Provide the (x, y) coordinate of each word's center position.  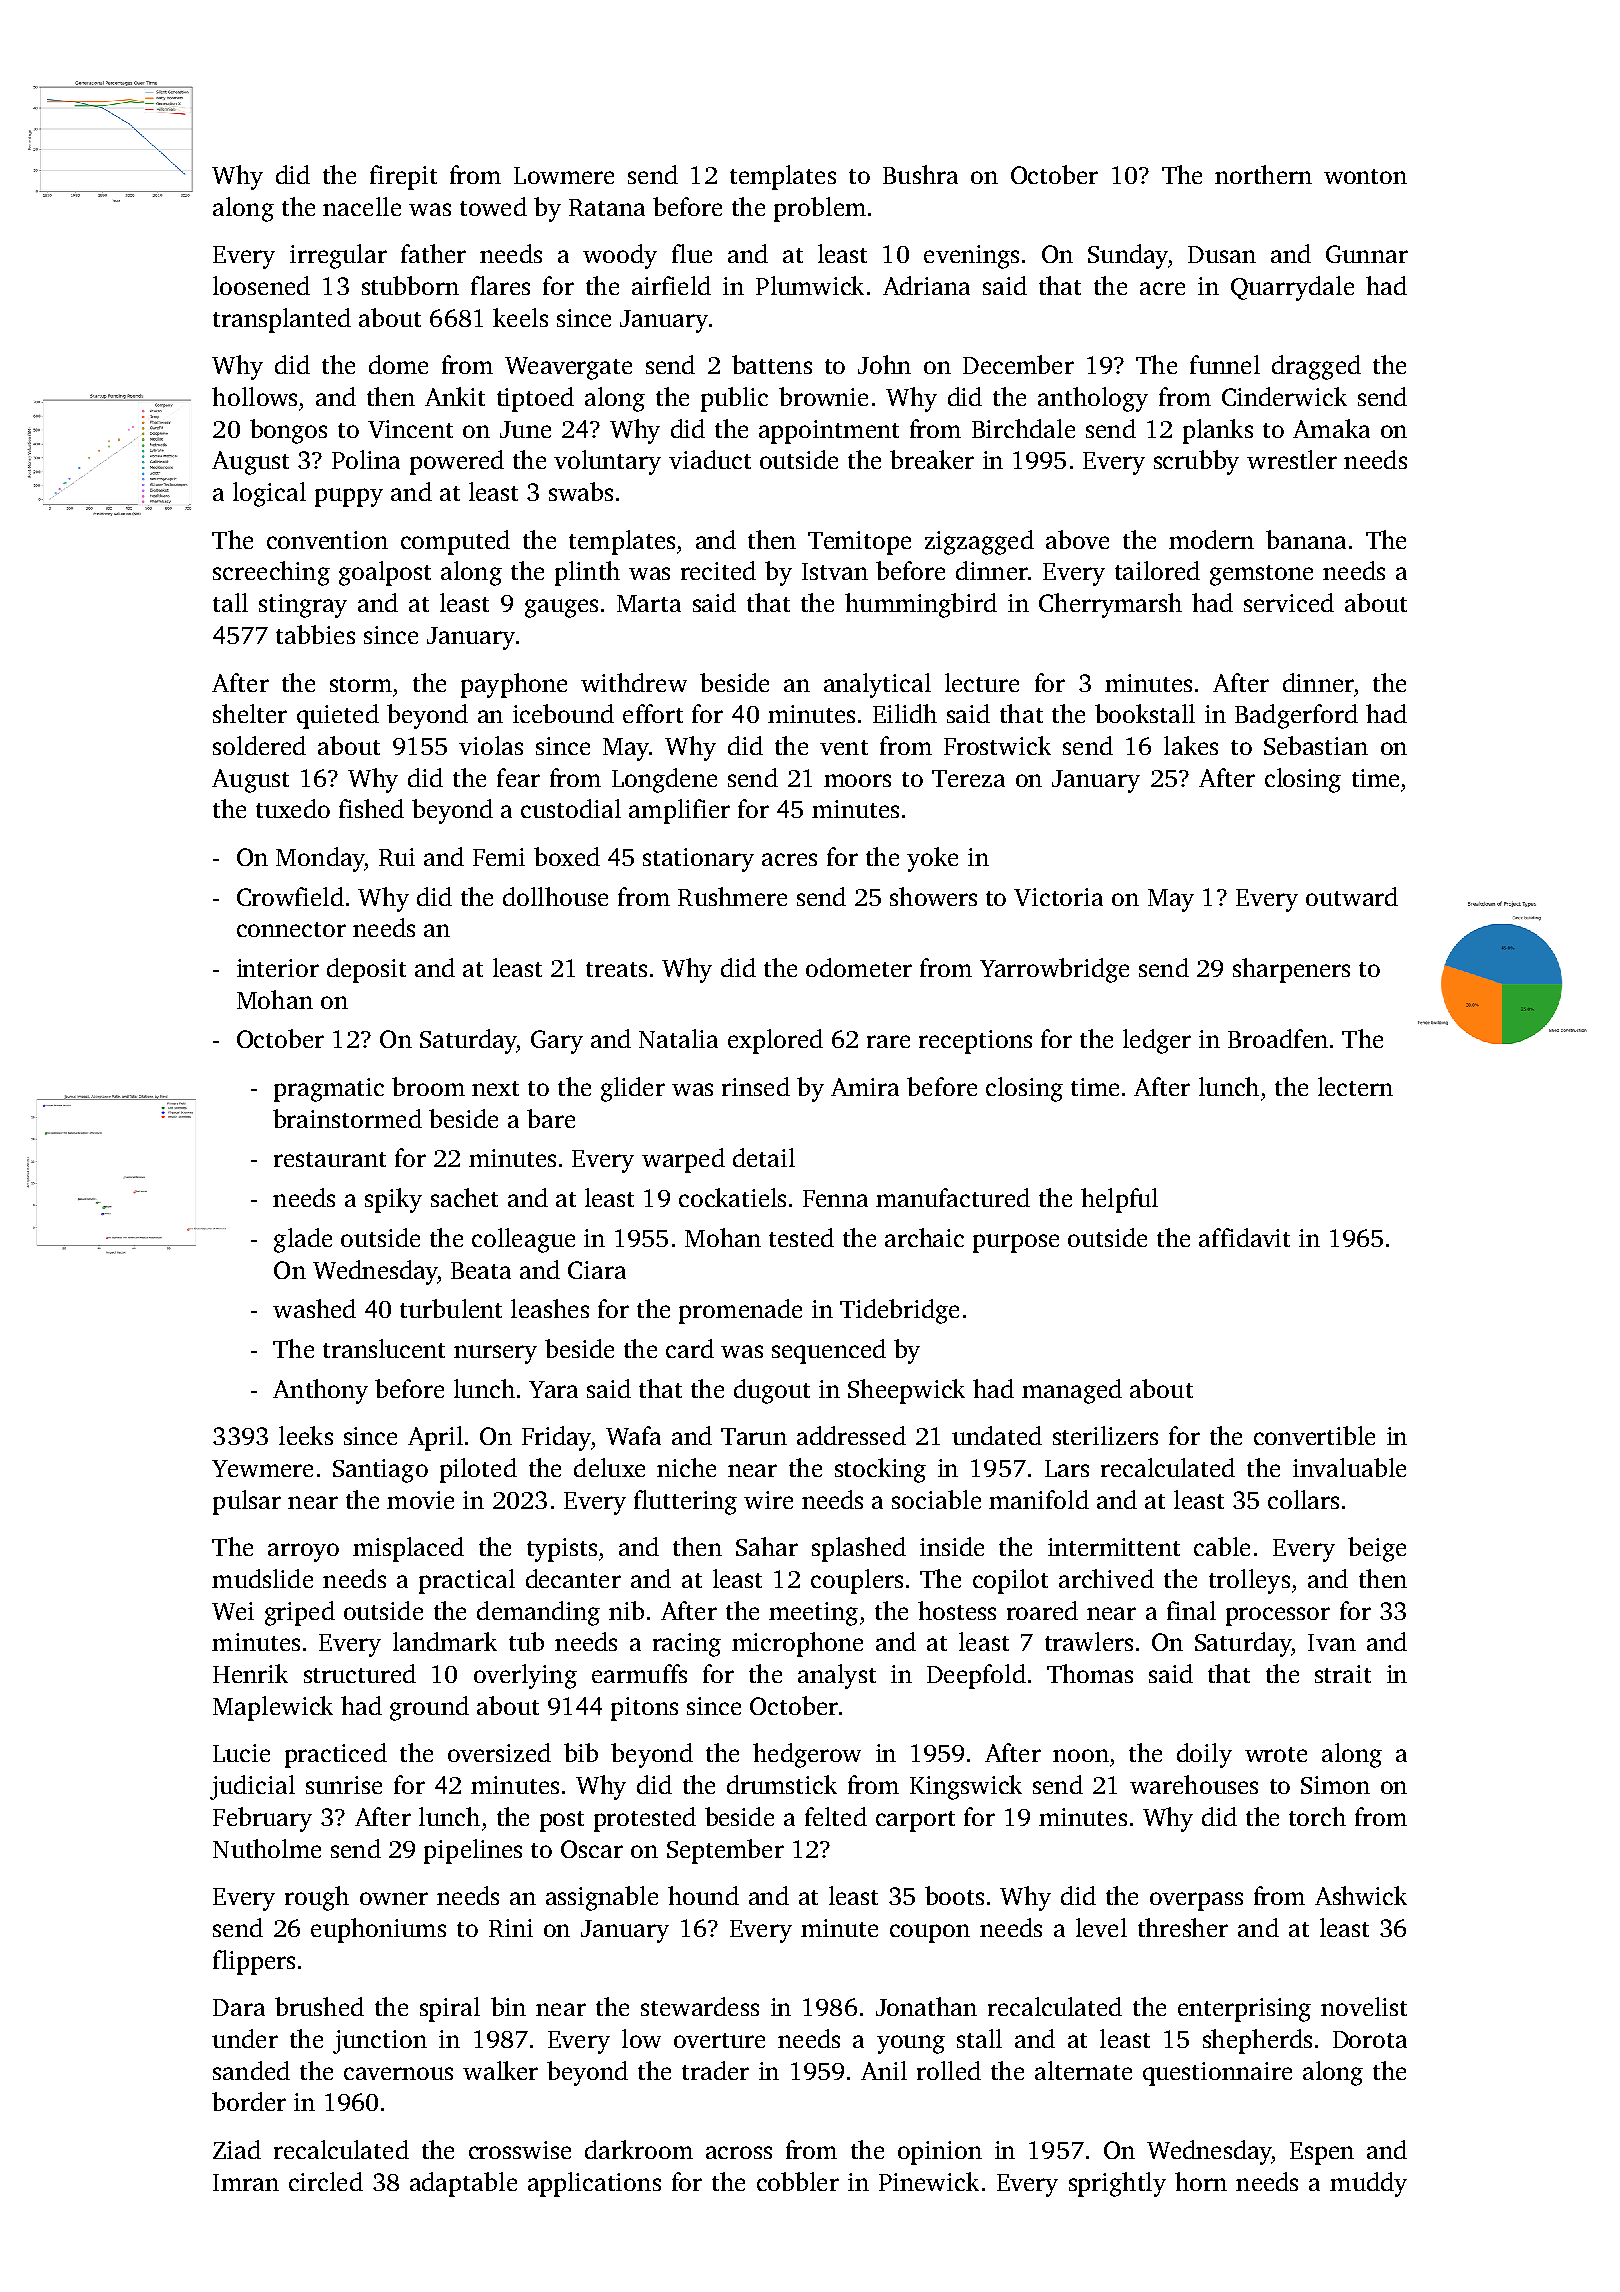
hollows (254, 396)
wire (768, 1500)
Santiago (380, 1471)
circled (326, 2181)
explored (775, 1041)
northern (1263, 174)
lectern (1355, 1086)
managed (1072, 1391)
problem (820, 209)
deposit (366, 970)
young (911, 2044)
